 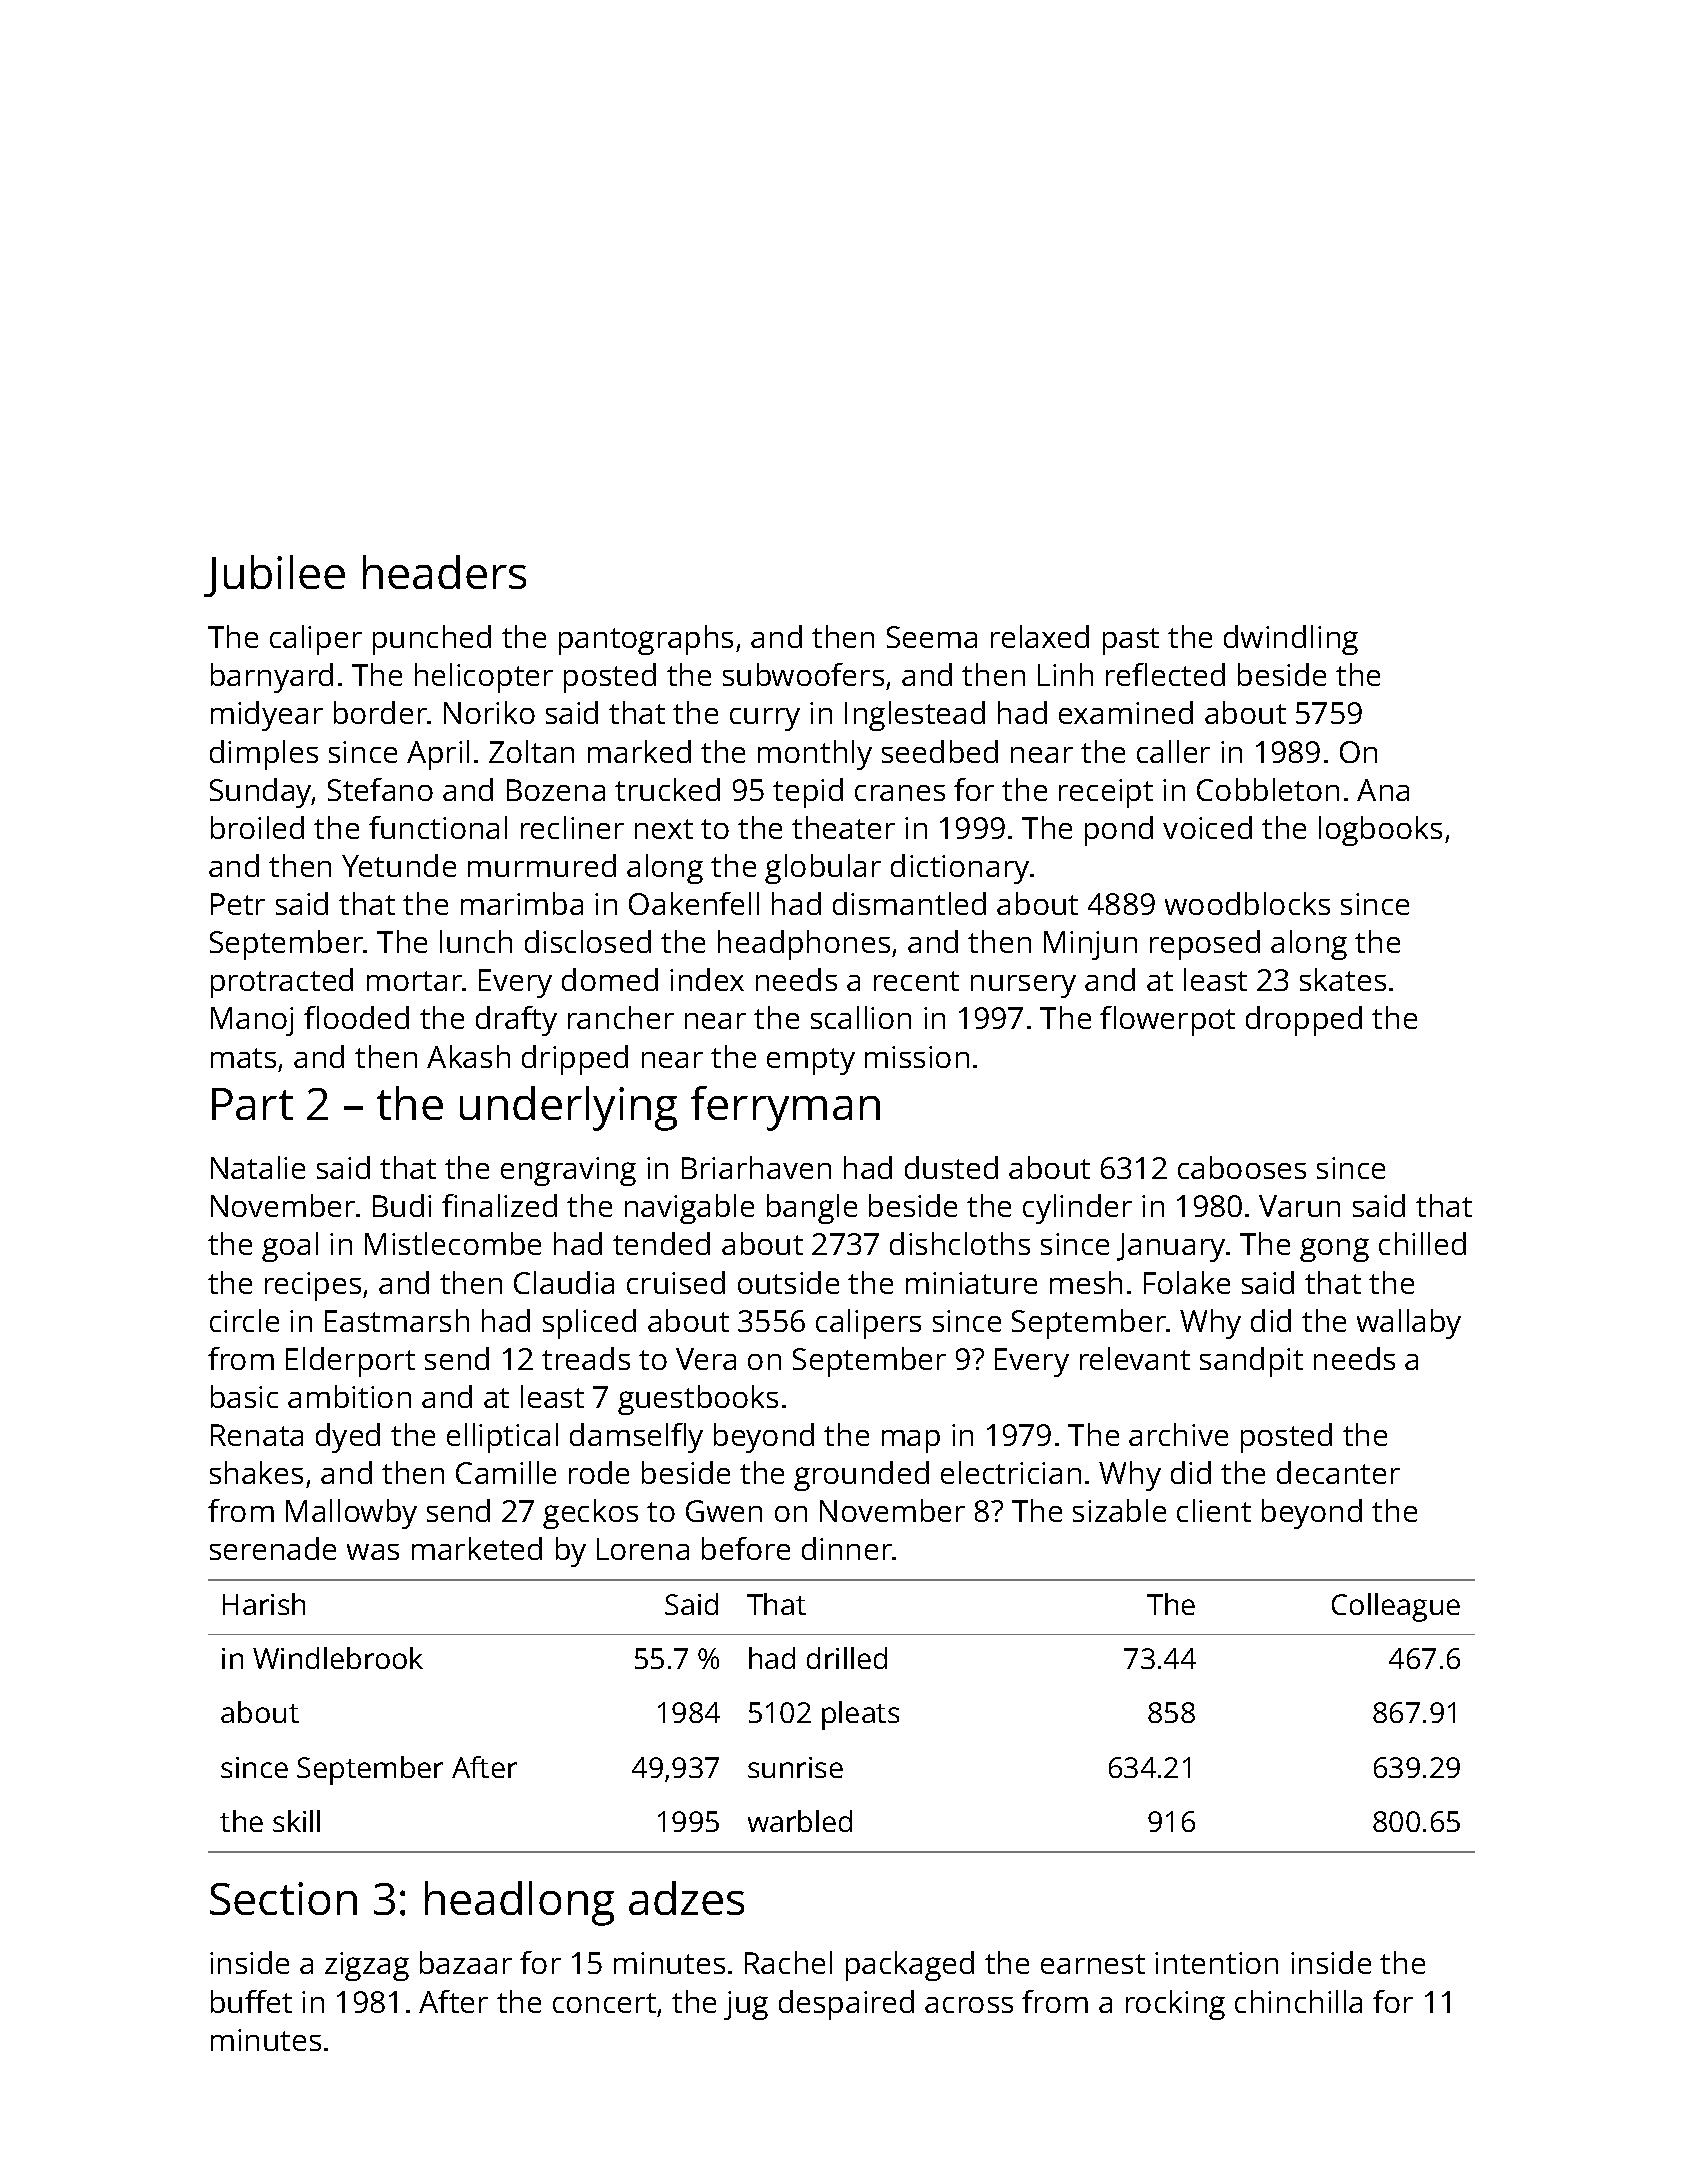 I want to click on warbled, so click(x=800, y=1821).
